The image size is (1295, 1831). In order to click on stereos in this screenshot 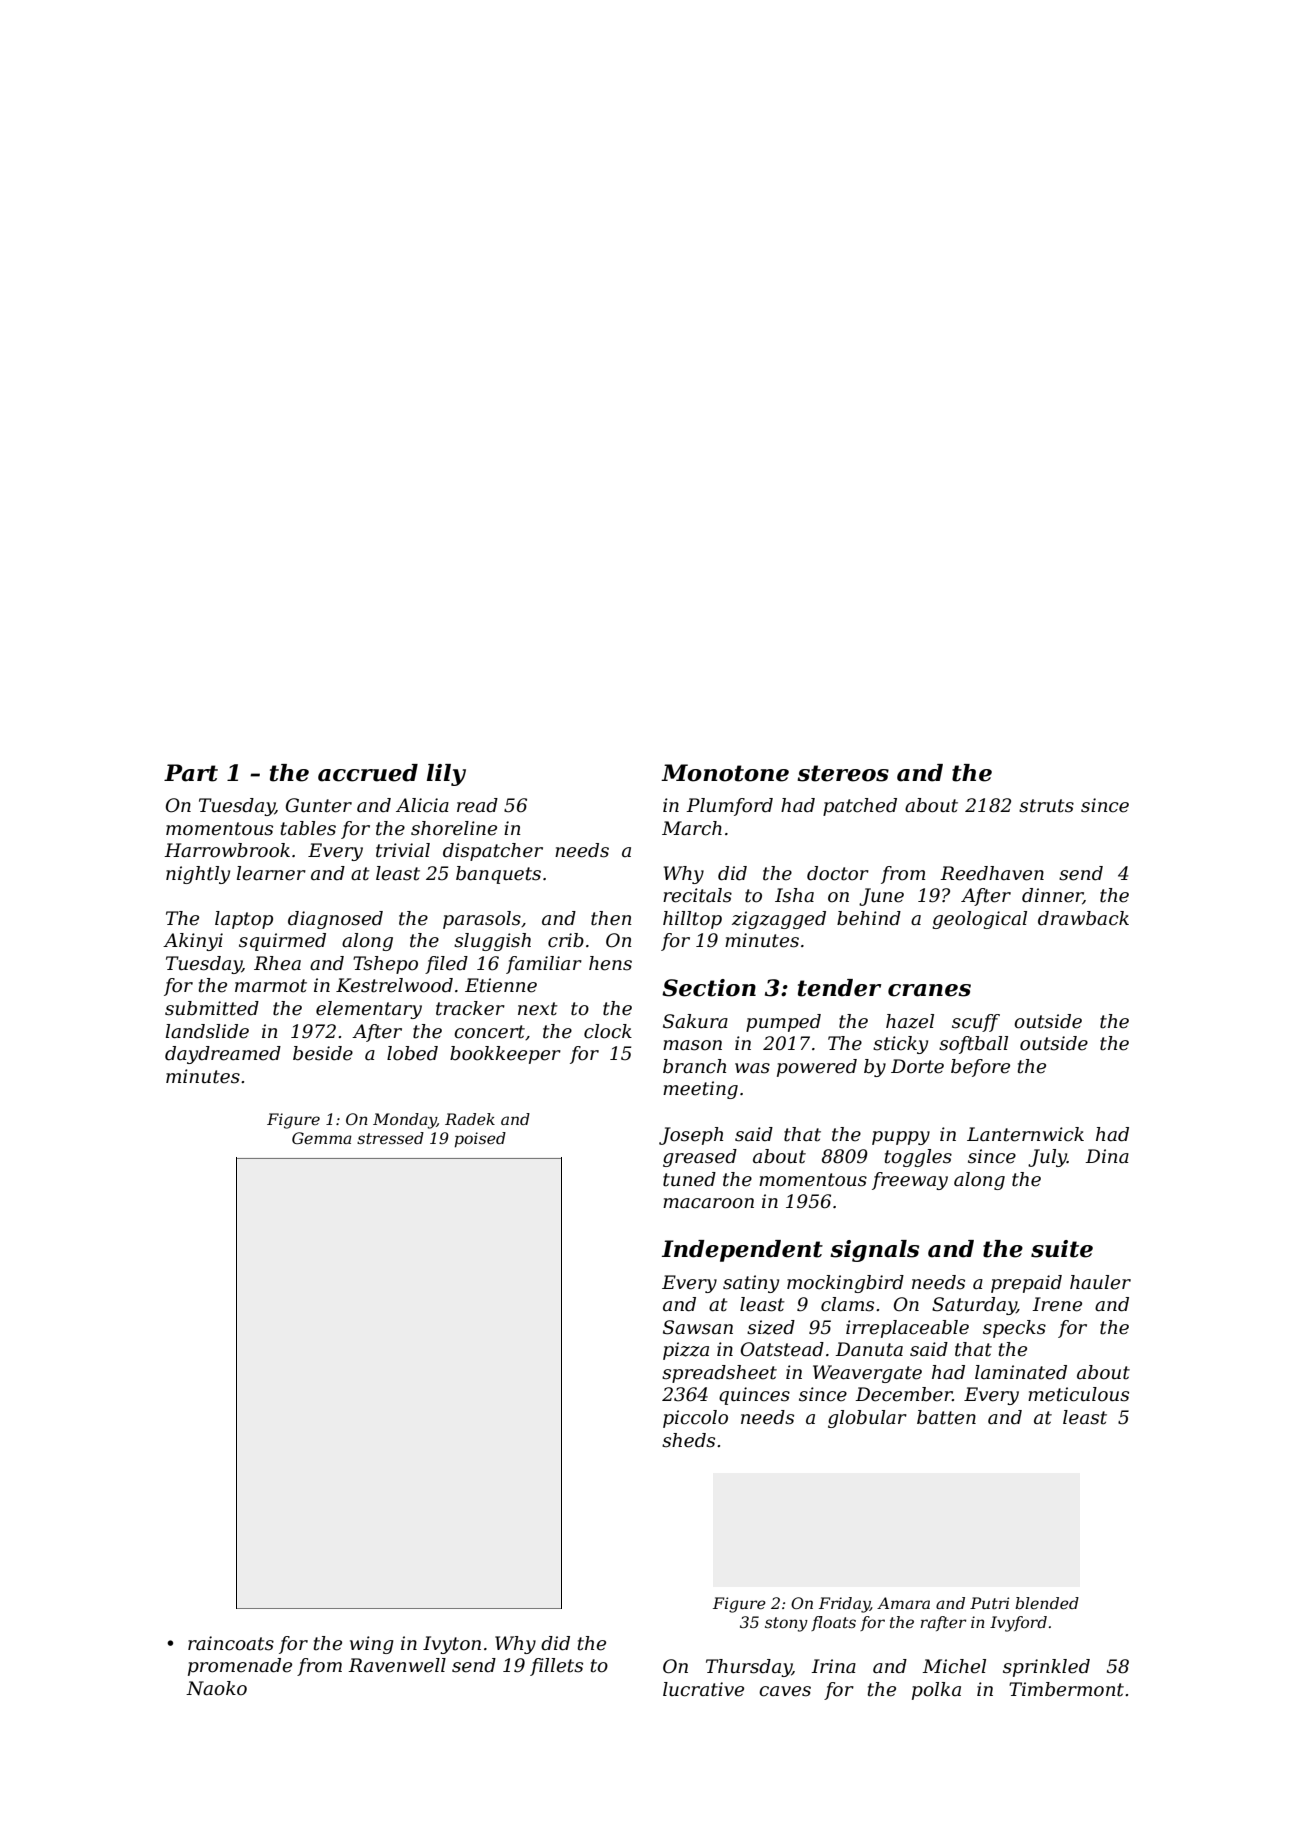, I will do `click(843, 773)`.
